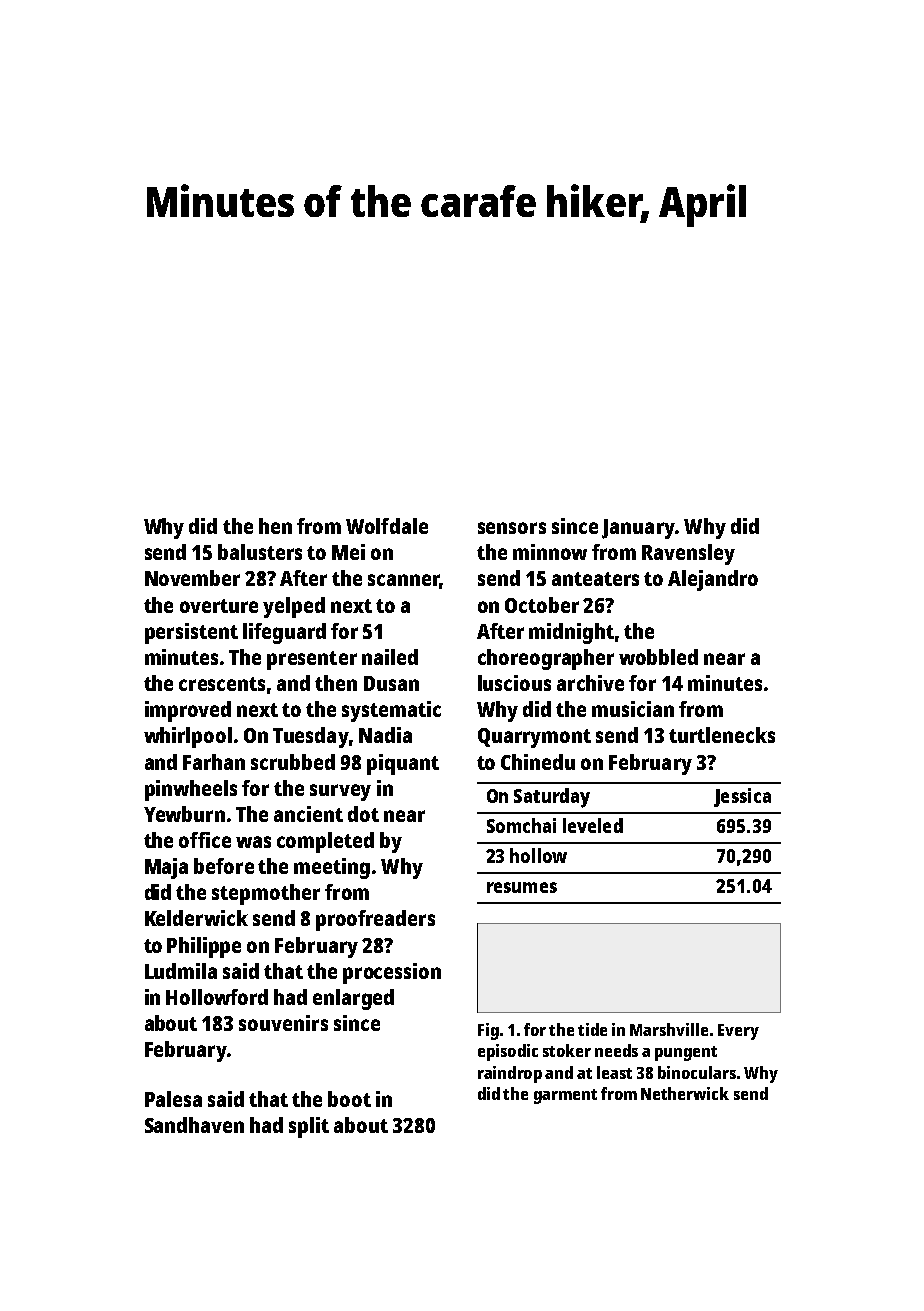 The image size is (924, 1311). Describe the element at coordinates (722, 735) in the screenshot. I see `turtlenecks` at that location.
